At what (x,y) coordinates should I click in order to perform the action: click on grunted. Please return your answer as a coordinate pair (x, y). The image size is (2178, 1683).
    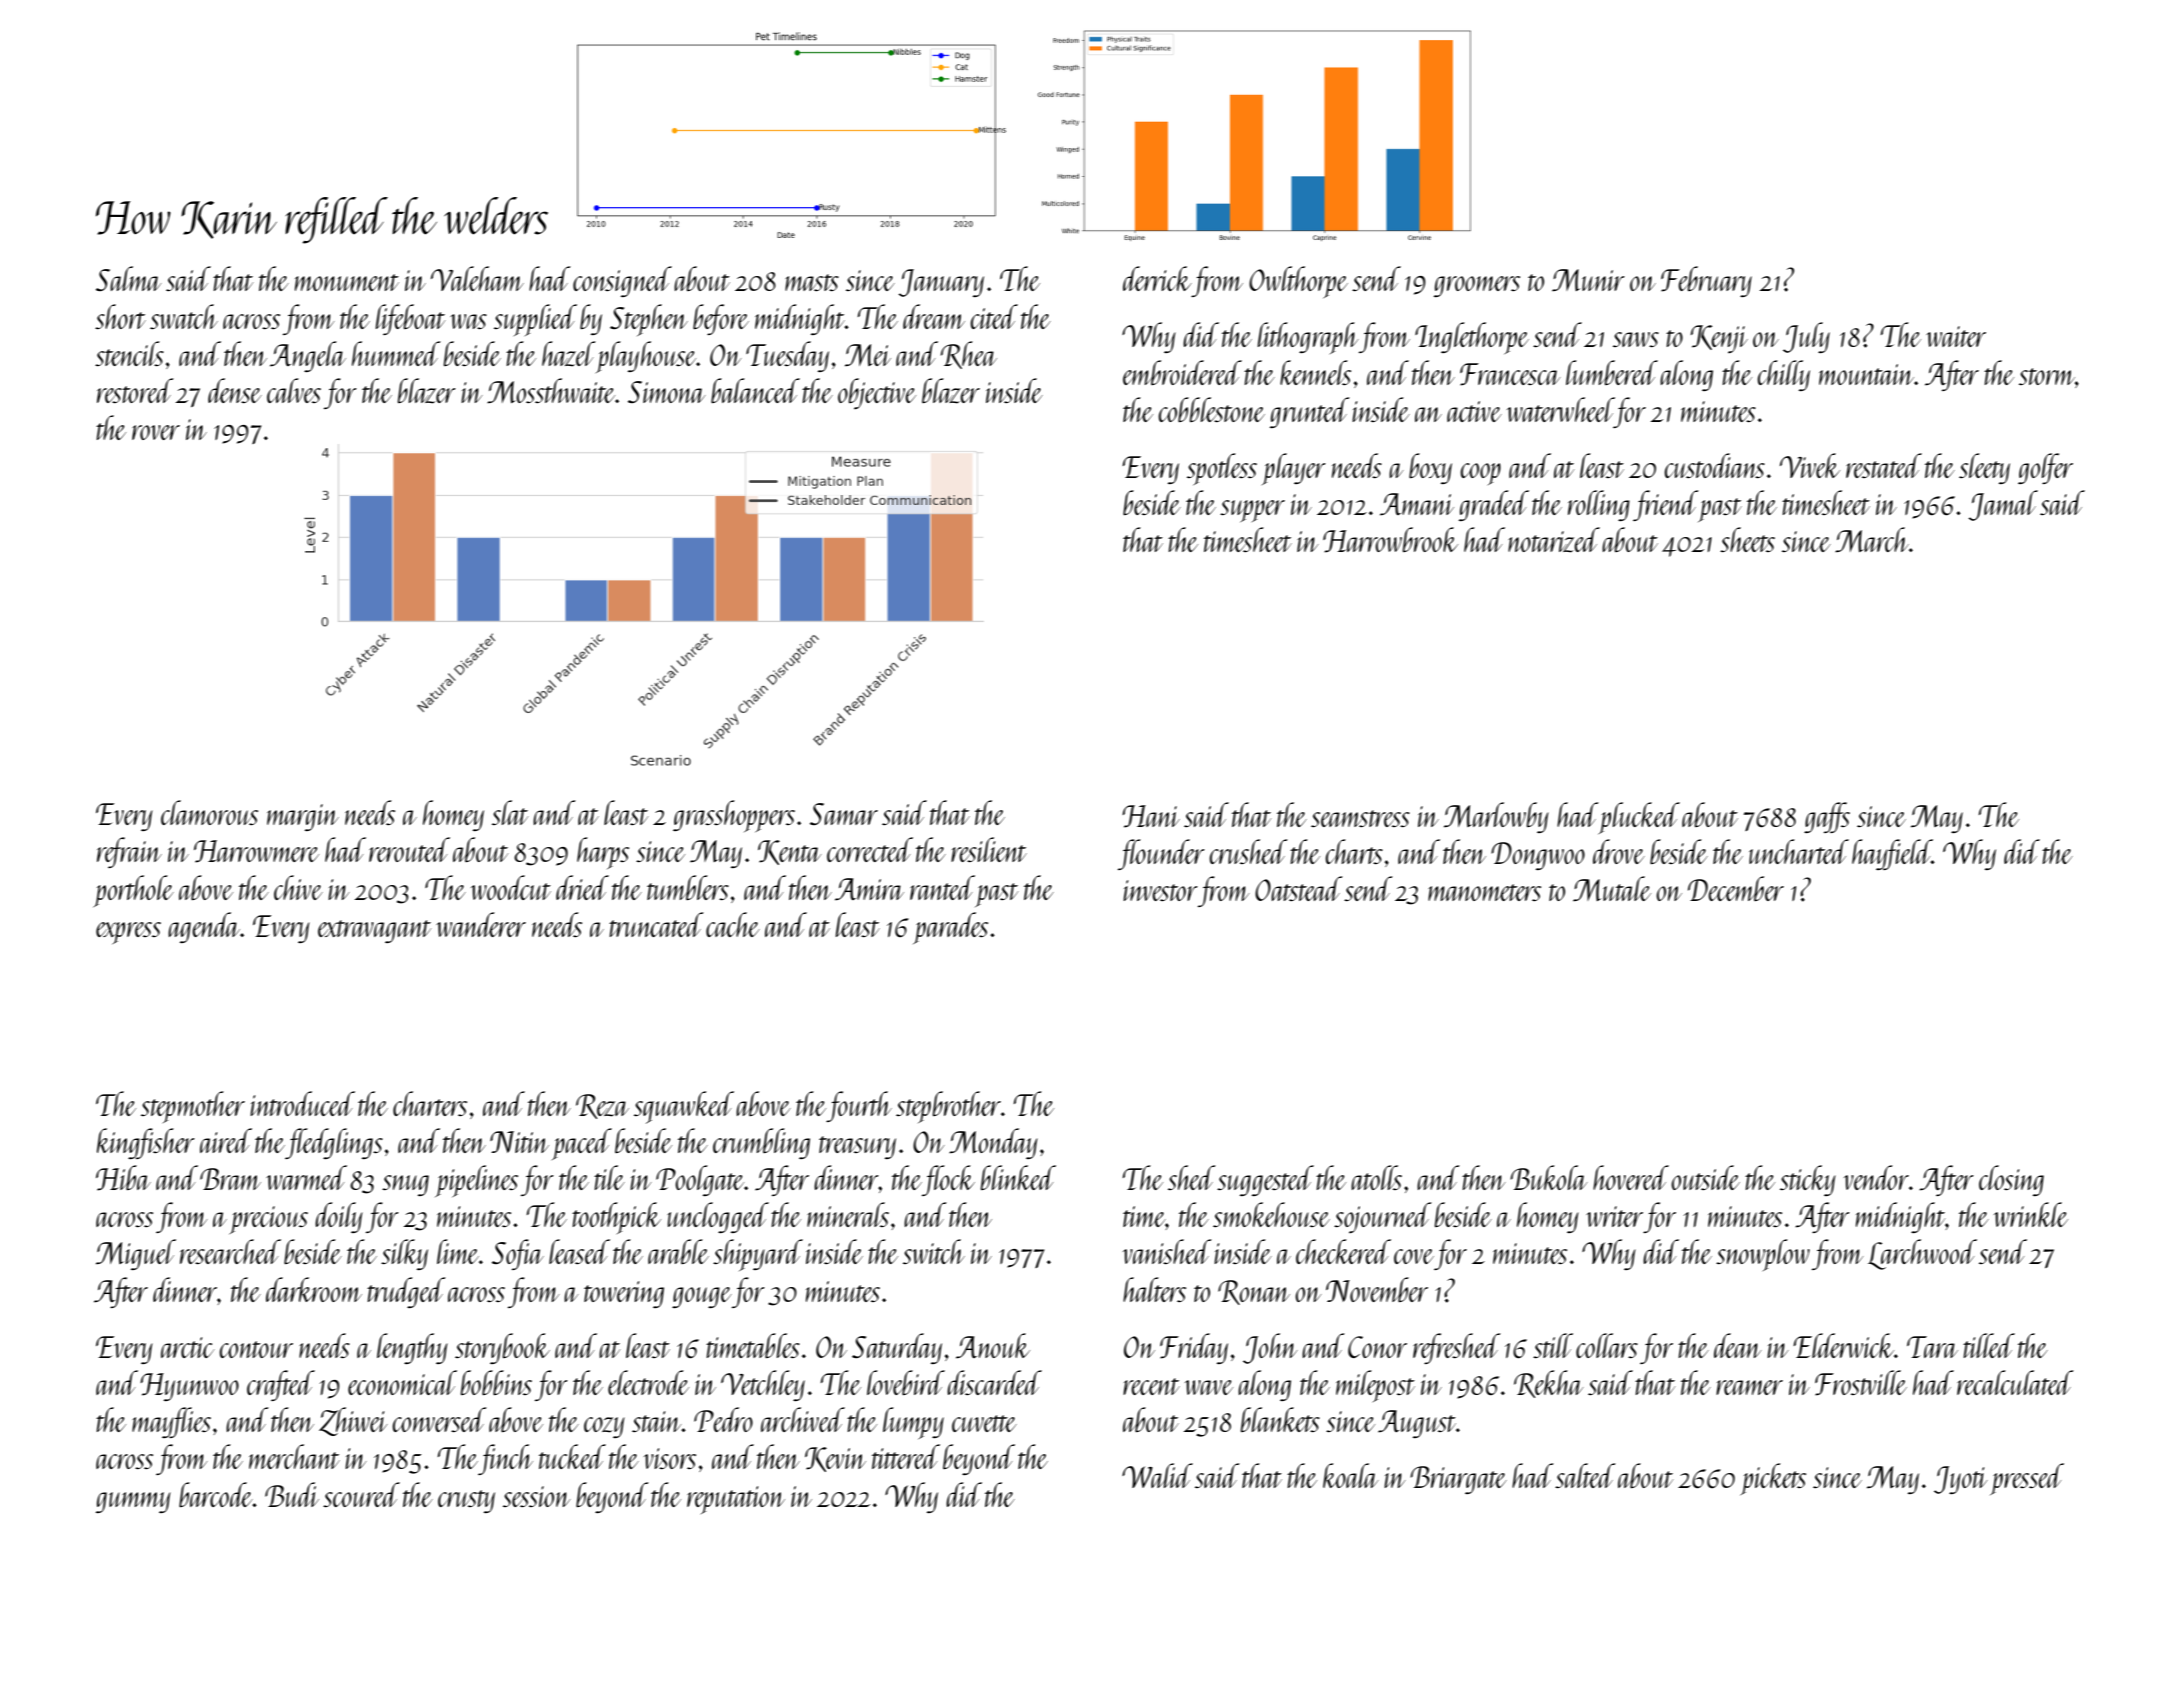
    Looking at the image, I should click on (1310, 412).
